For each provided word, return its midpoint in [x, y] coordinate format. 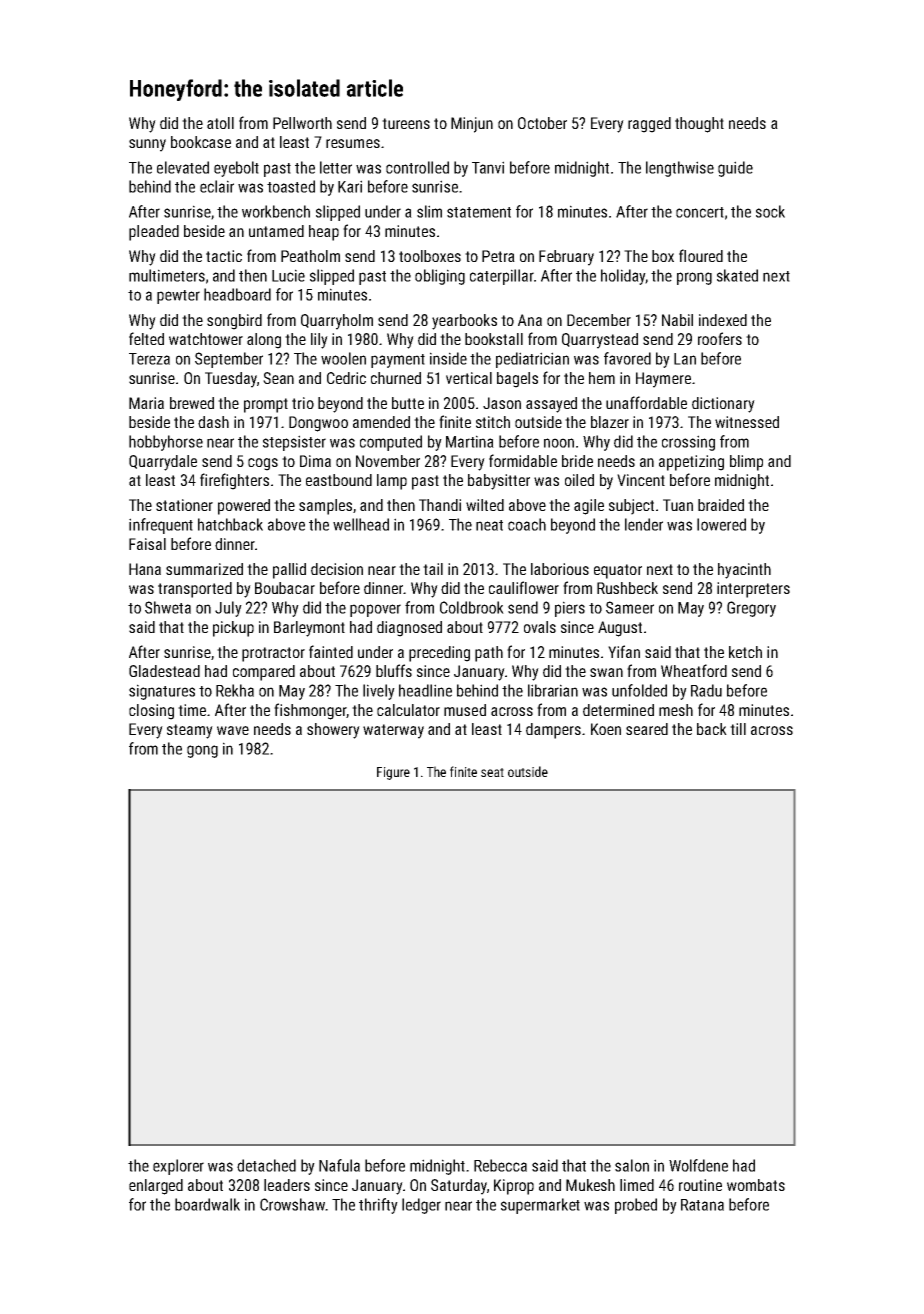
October [542, 123]
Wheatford [694, 670]
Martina [470, 441]
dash [213, 422]
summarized [204, 569]
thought [699, 125]
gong [202, 751]
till [738, 729]
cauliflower [524, 587]
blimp [746, 463]
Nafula [339, 1165]
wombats [756, 1185]
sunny [147, 145]
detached [266, 1165]
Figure [393, 773]
